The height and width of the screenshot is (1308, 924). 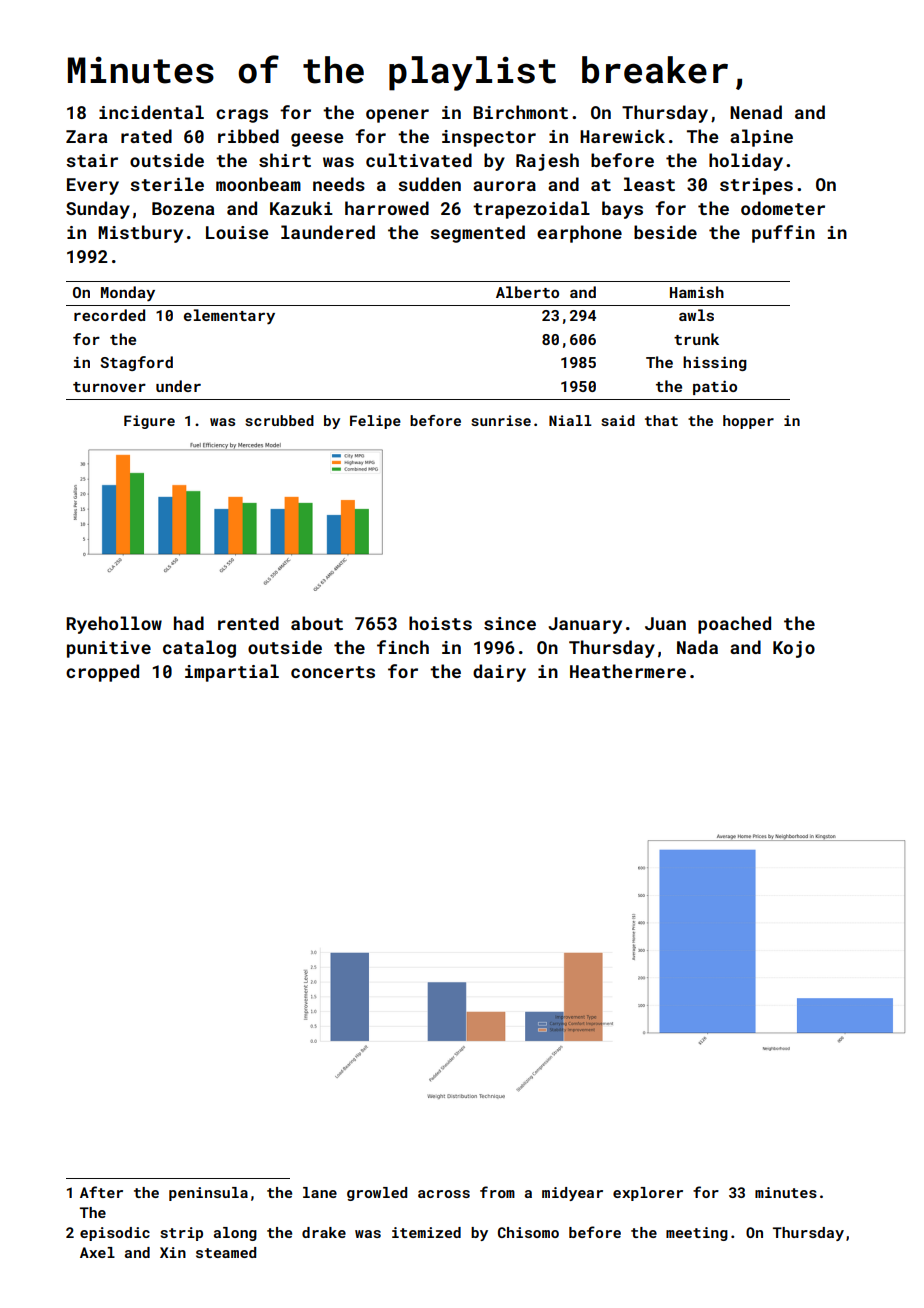 What do you see at coordinates (499, 673) in the screenshot?
I see `dairy` at bounding box center [499, 673].
